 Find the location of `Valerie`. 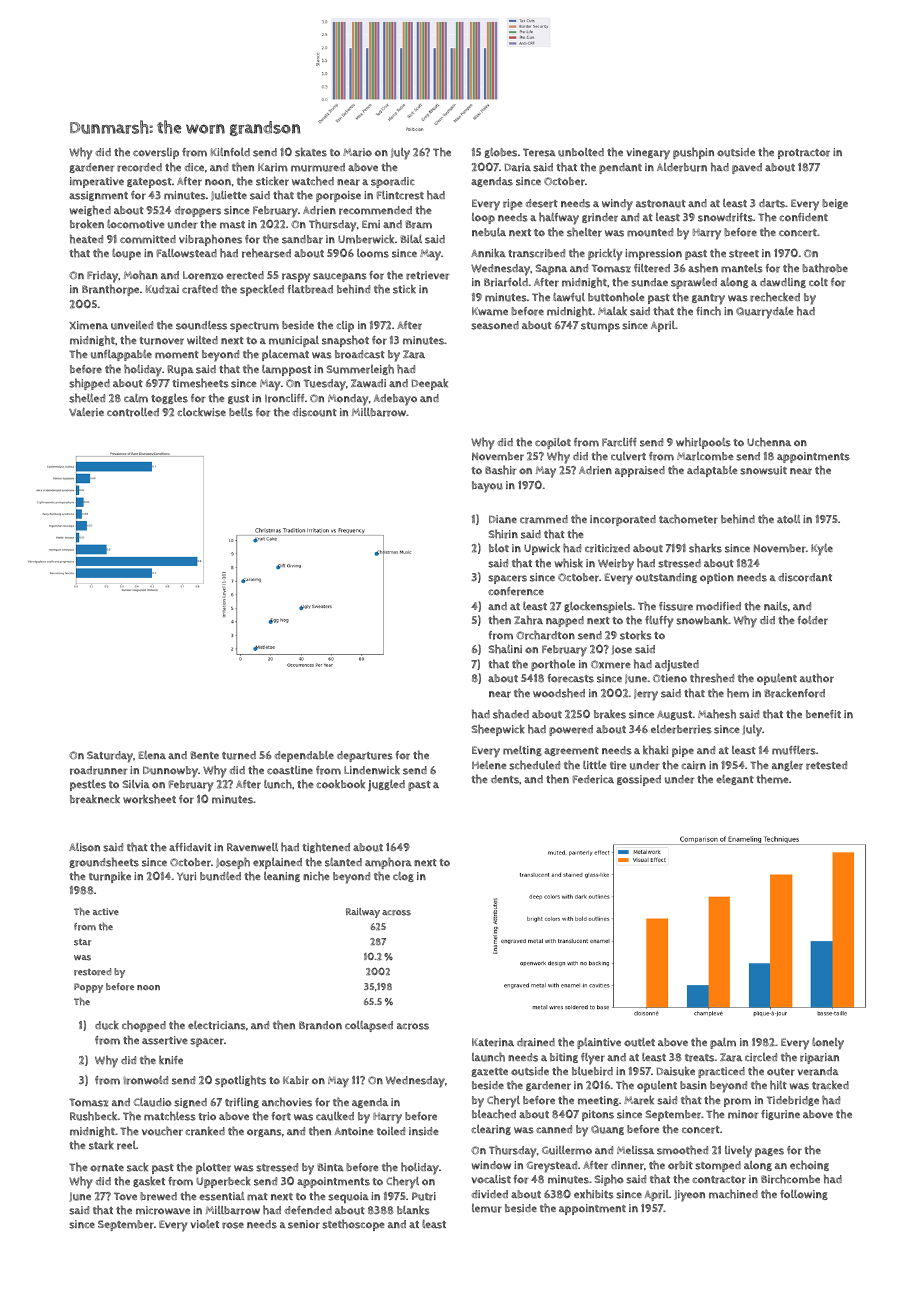

Valerie is located at coordinates (86, 412).
